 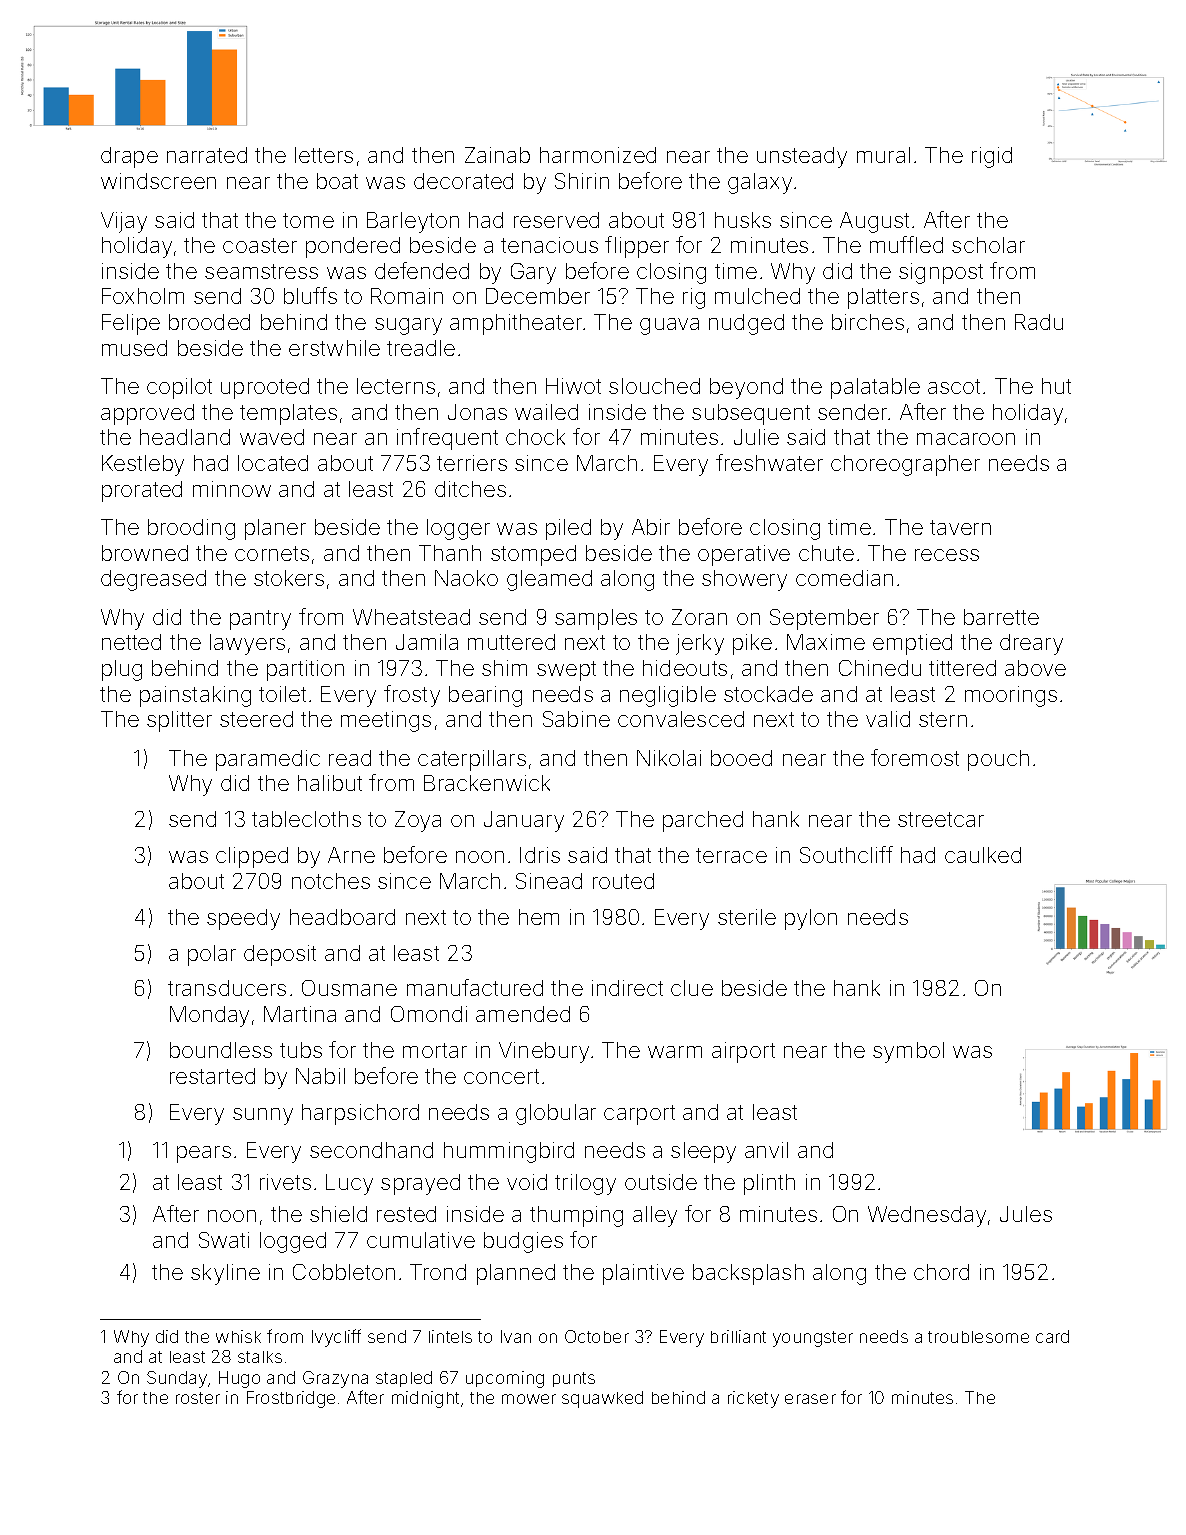 I want to click on symbol, so click(x=908, y=1052).
